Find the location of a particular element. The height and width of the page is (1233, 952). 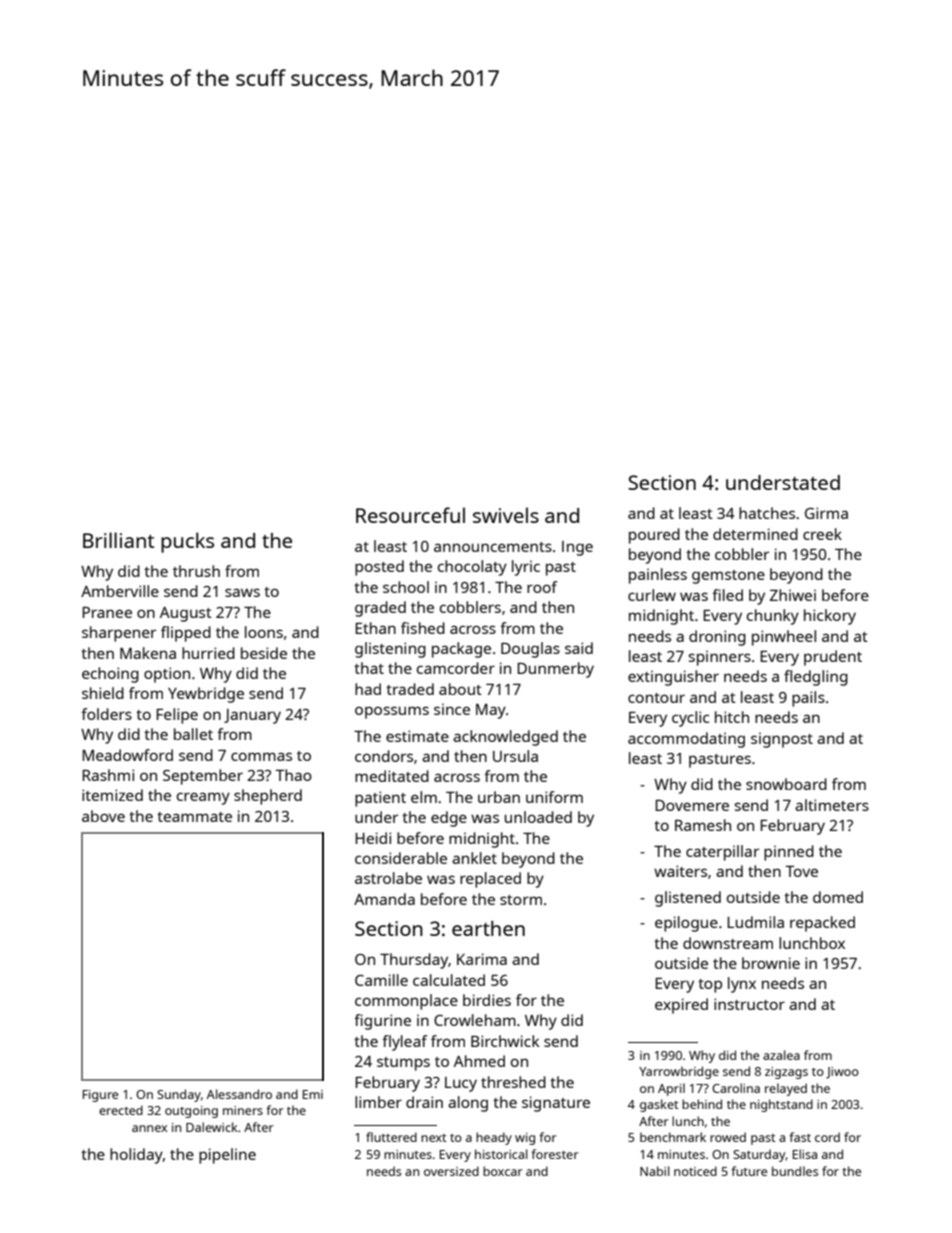

Rashmi is located at coordinates (108, 775).
